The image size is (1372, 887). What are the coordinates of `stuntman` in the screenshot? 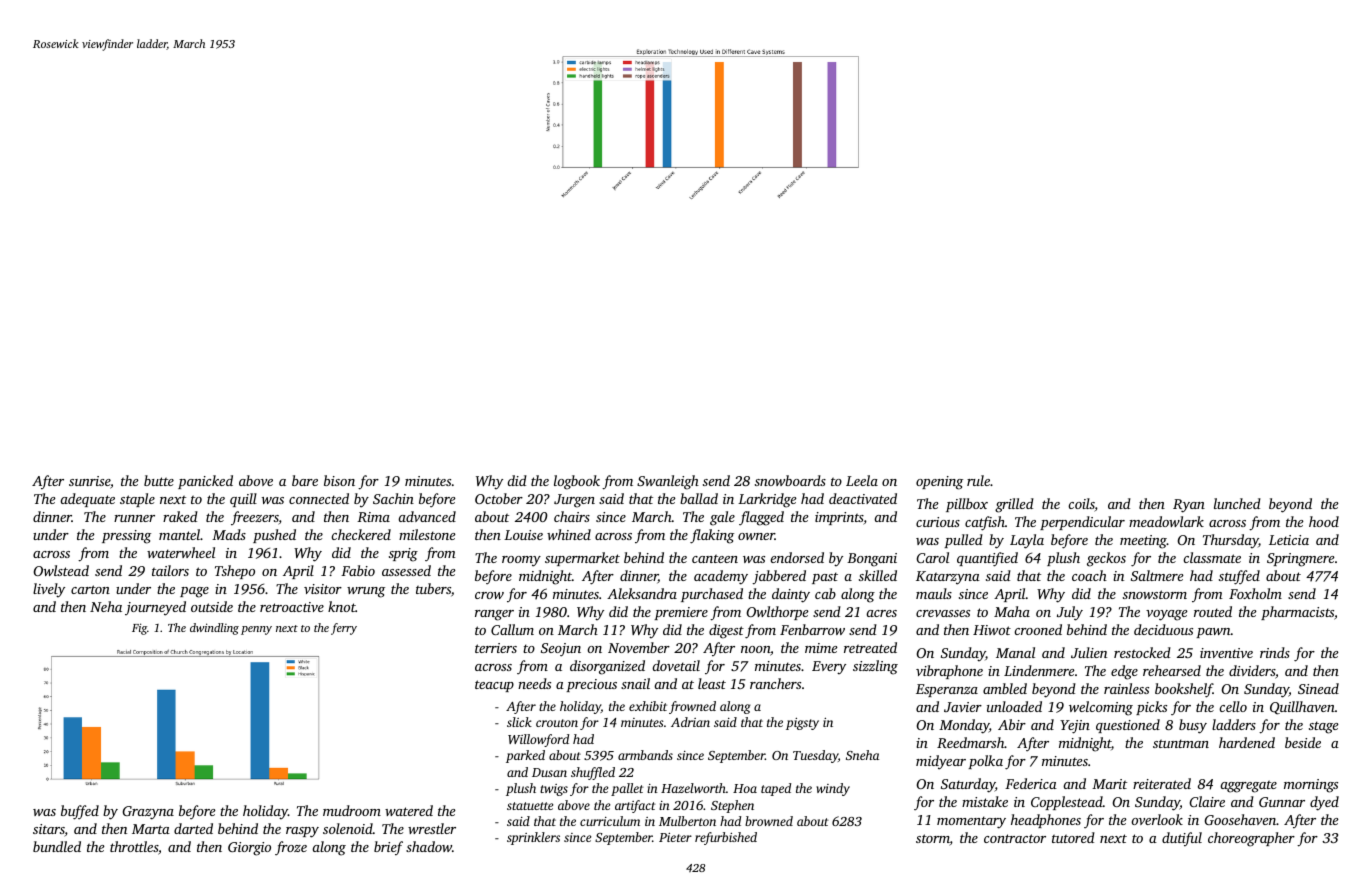 It's located at (1181, 743).
